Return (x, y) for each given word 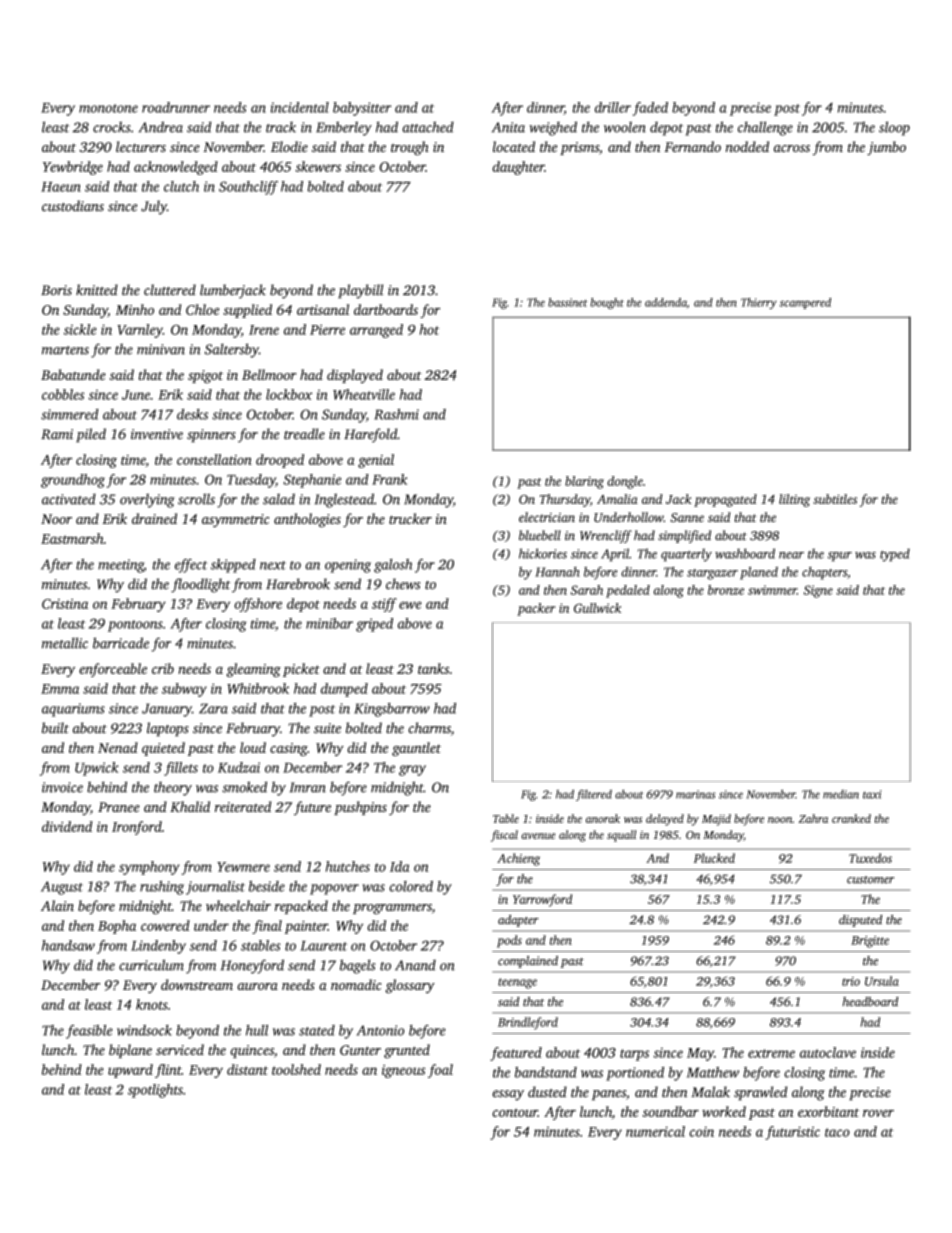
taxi (872, 794)
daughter (518, 168)
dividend (67, 826)
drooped (280, 461)
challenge (765, 128)
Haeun (61, 187)
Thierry (759, 303)
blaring (584, 482)
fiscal (504, 836)
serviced (180, 1049)
